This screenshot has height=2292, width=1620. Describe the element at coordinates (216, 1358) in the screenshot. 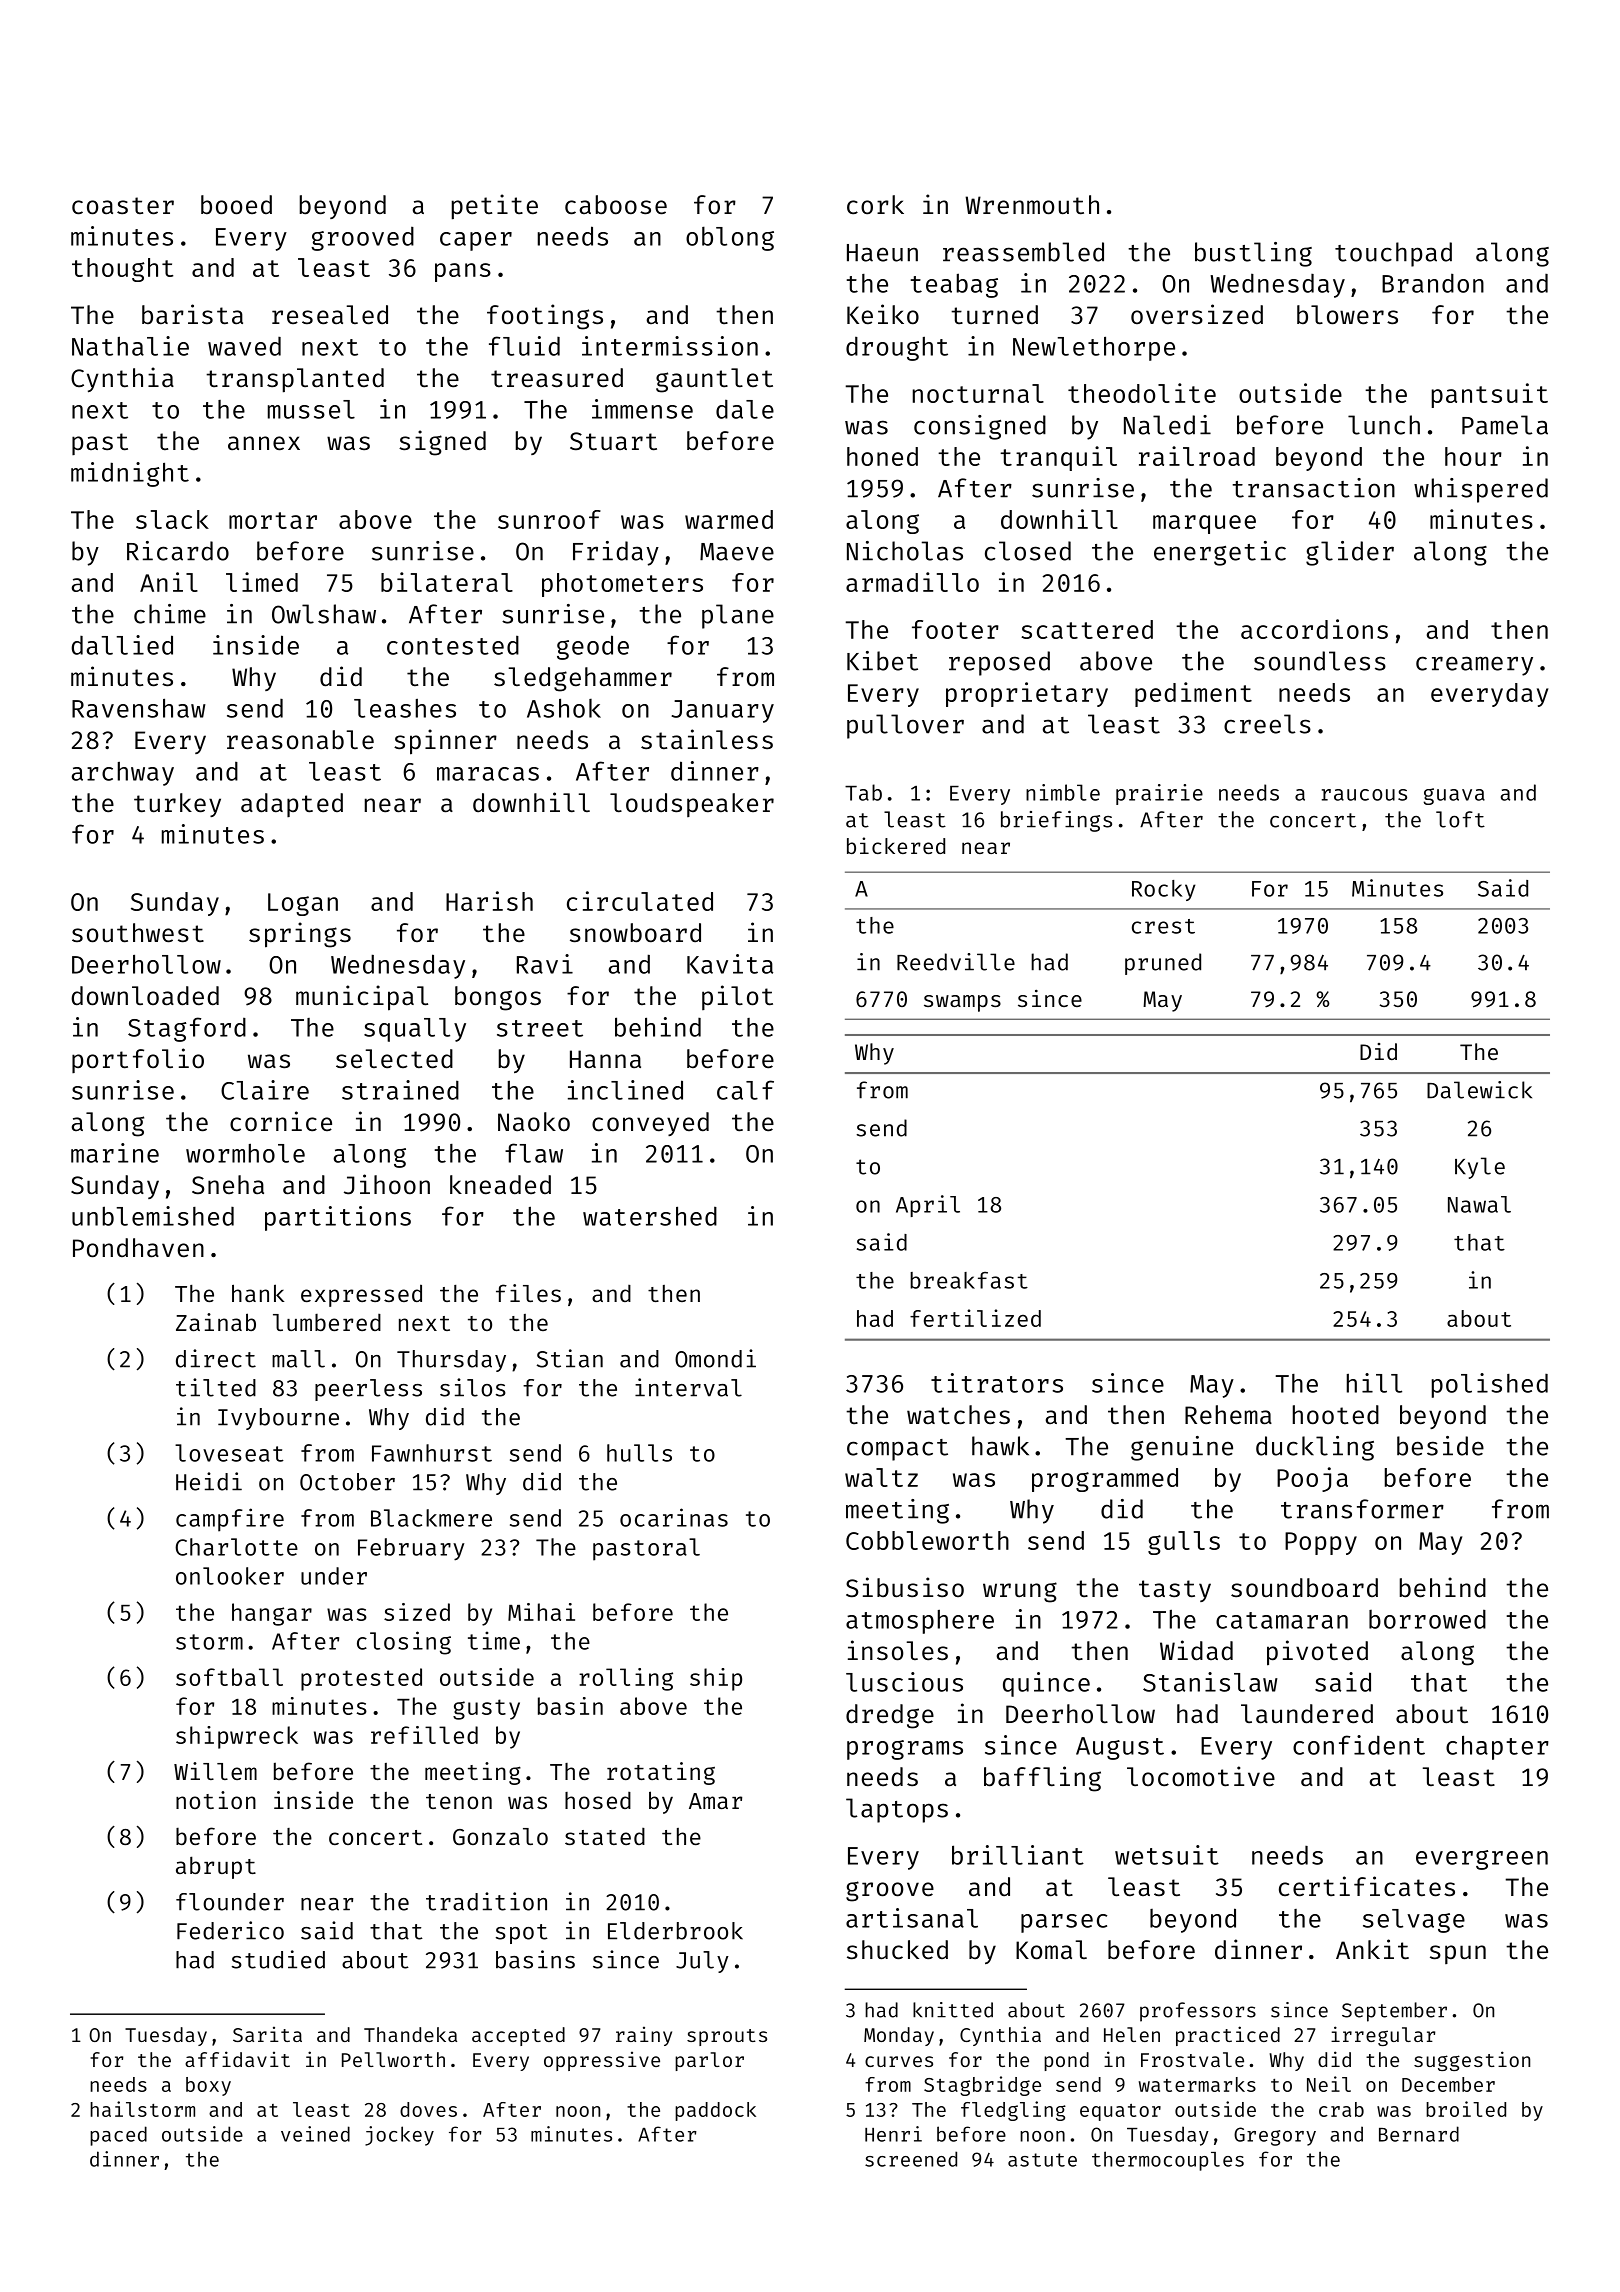

I see `direct` at that location.
